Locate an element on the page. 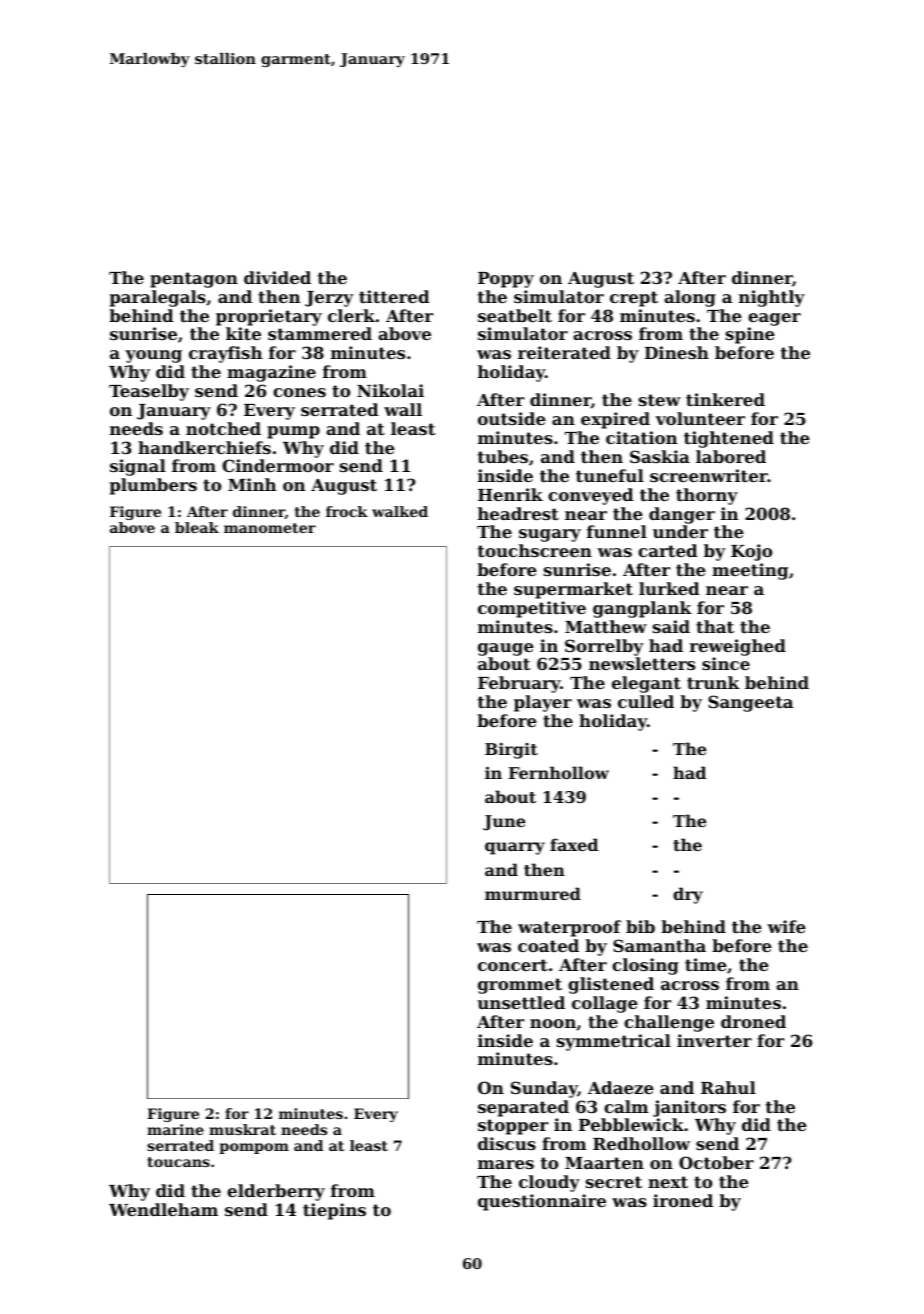 Image resolution: width=924 pixels, height=1314 pixels. Samantha is located at coordinates (659, 945).
